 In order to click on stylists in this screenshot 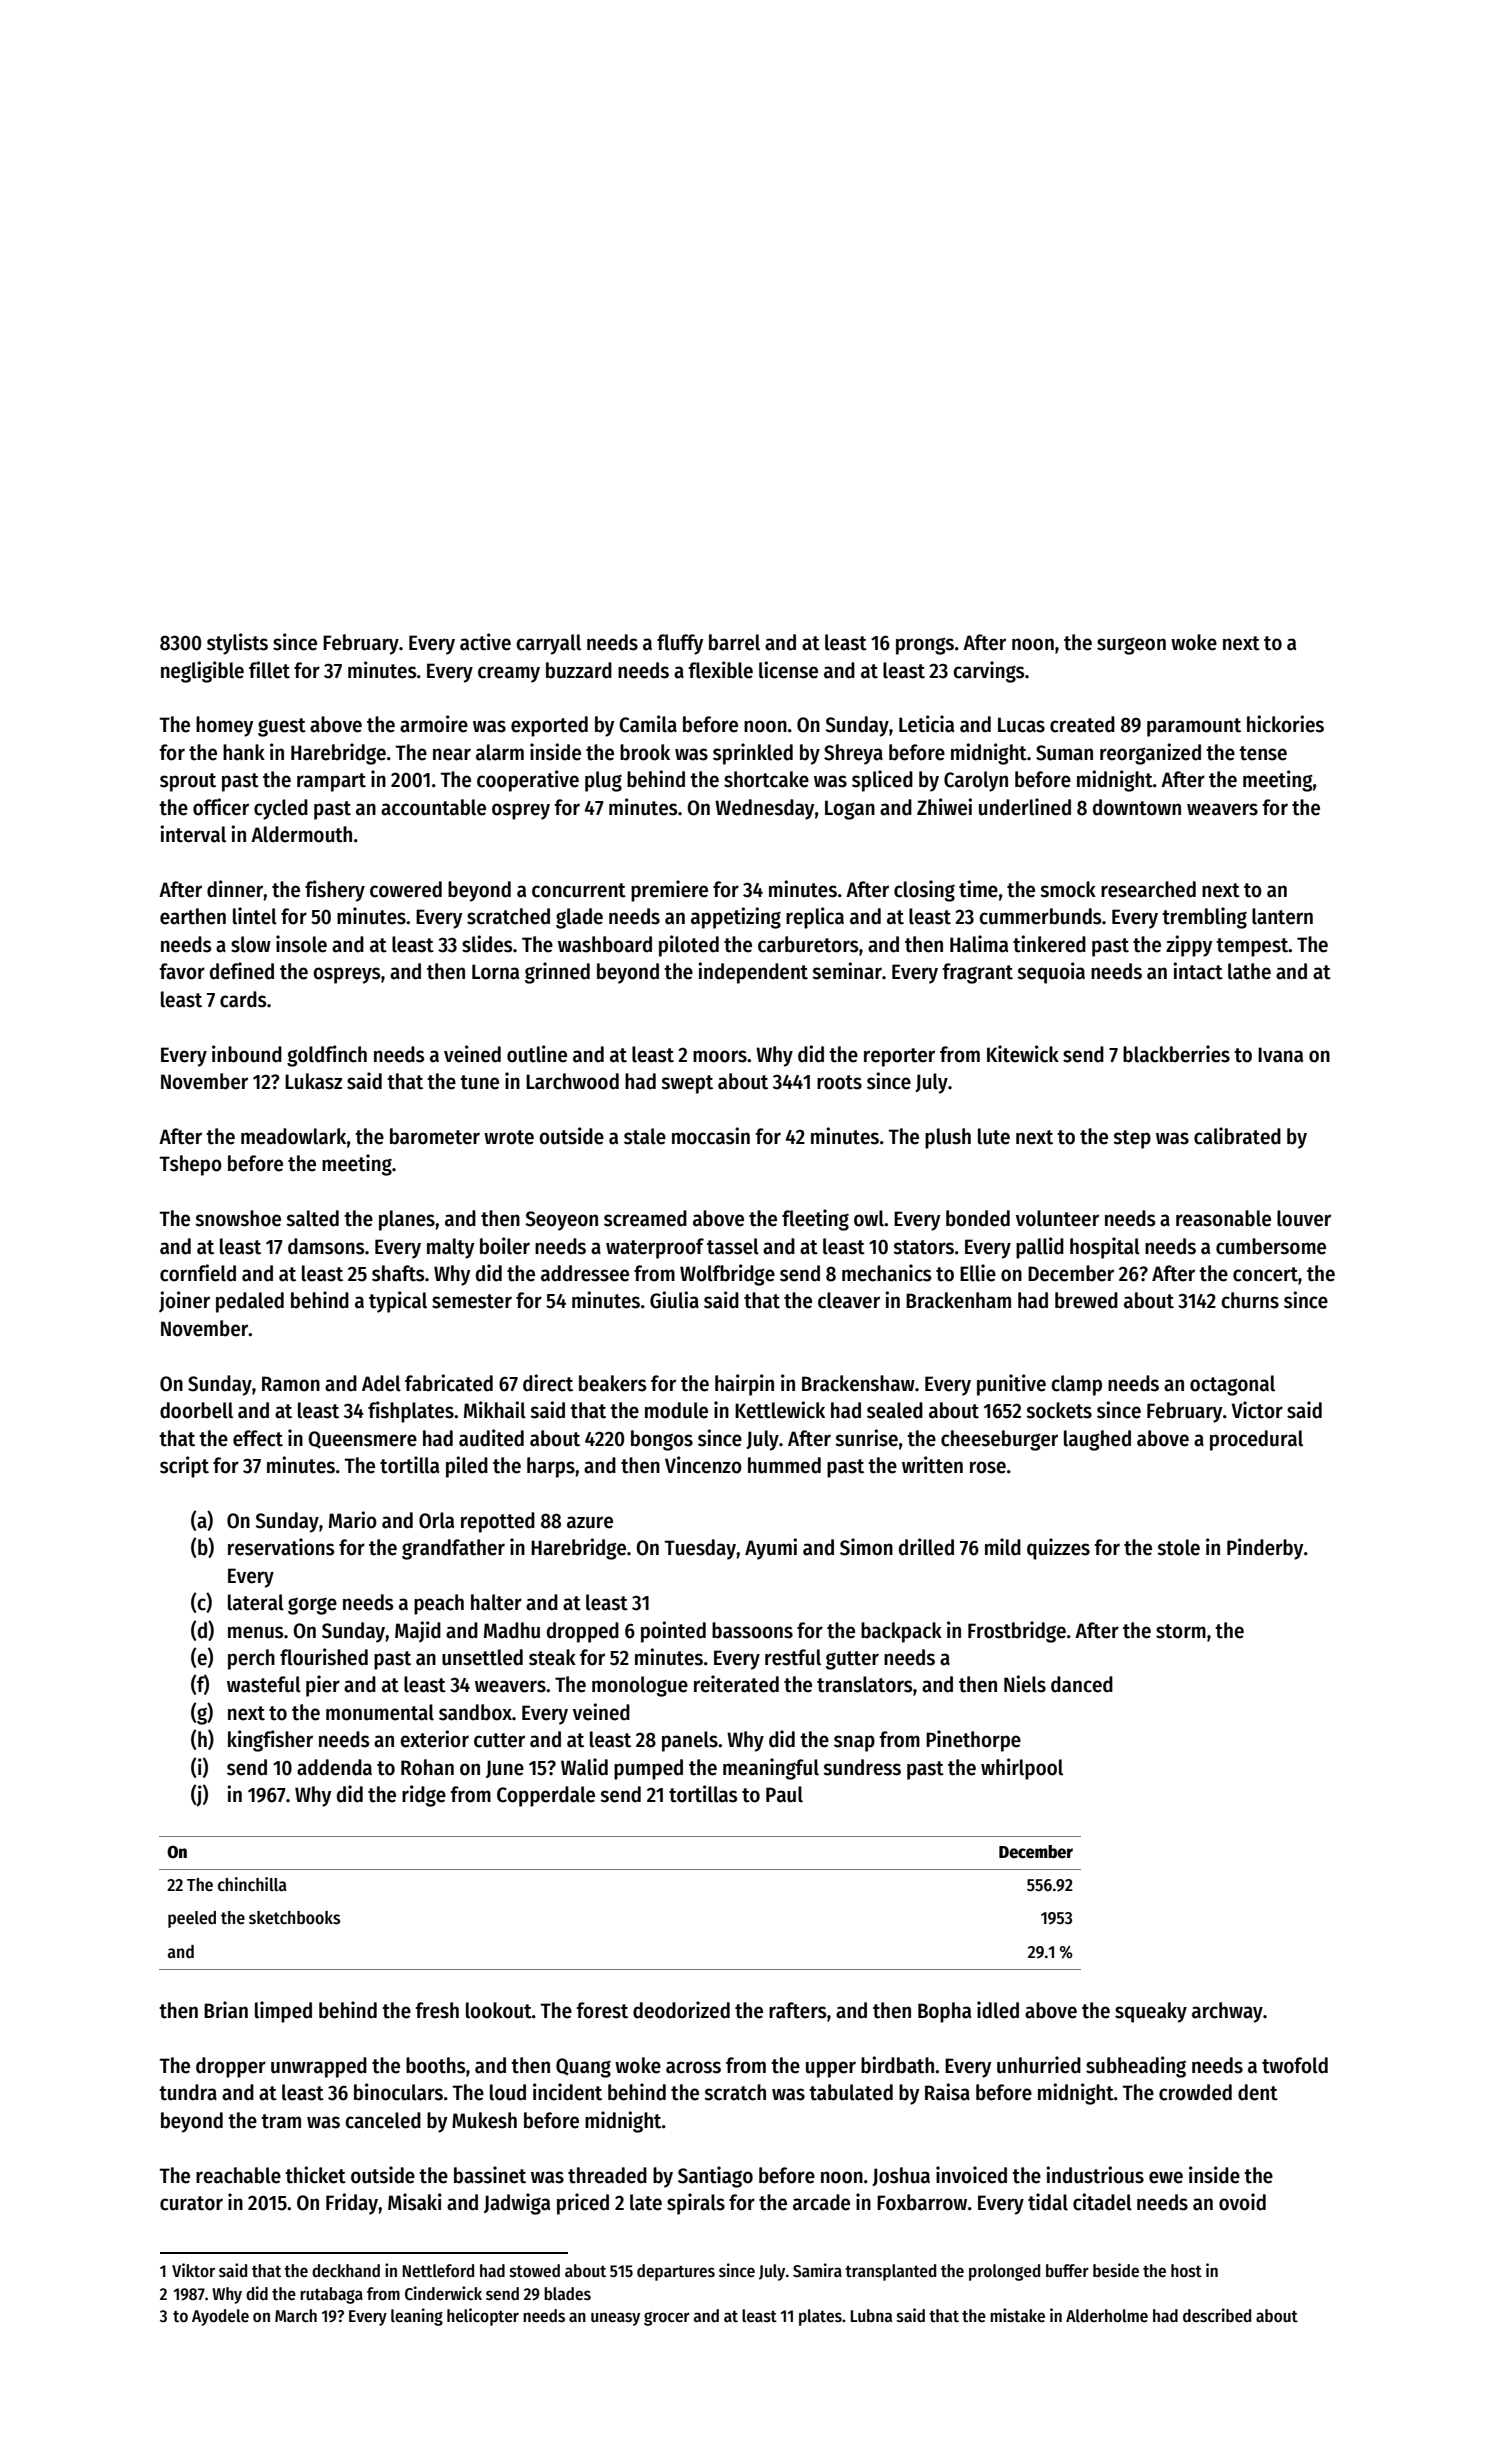, I will do `click(237, 644)`.
